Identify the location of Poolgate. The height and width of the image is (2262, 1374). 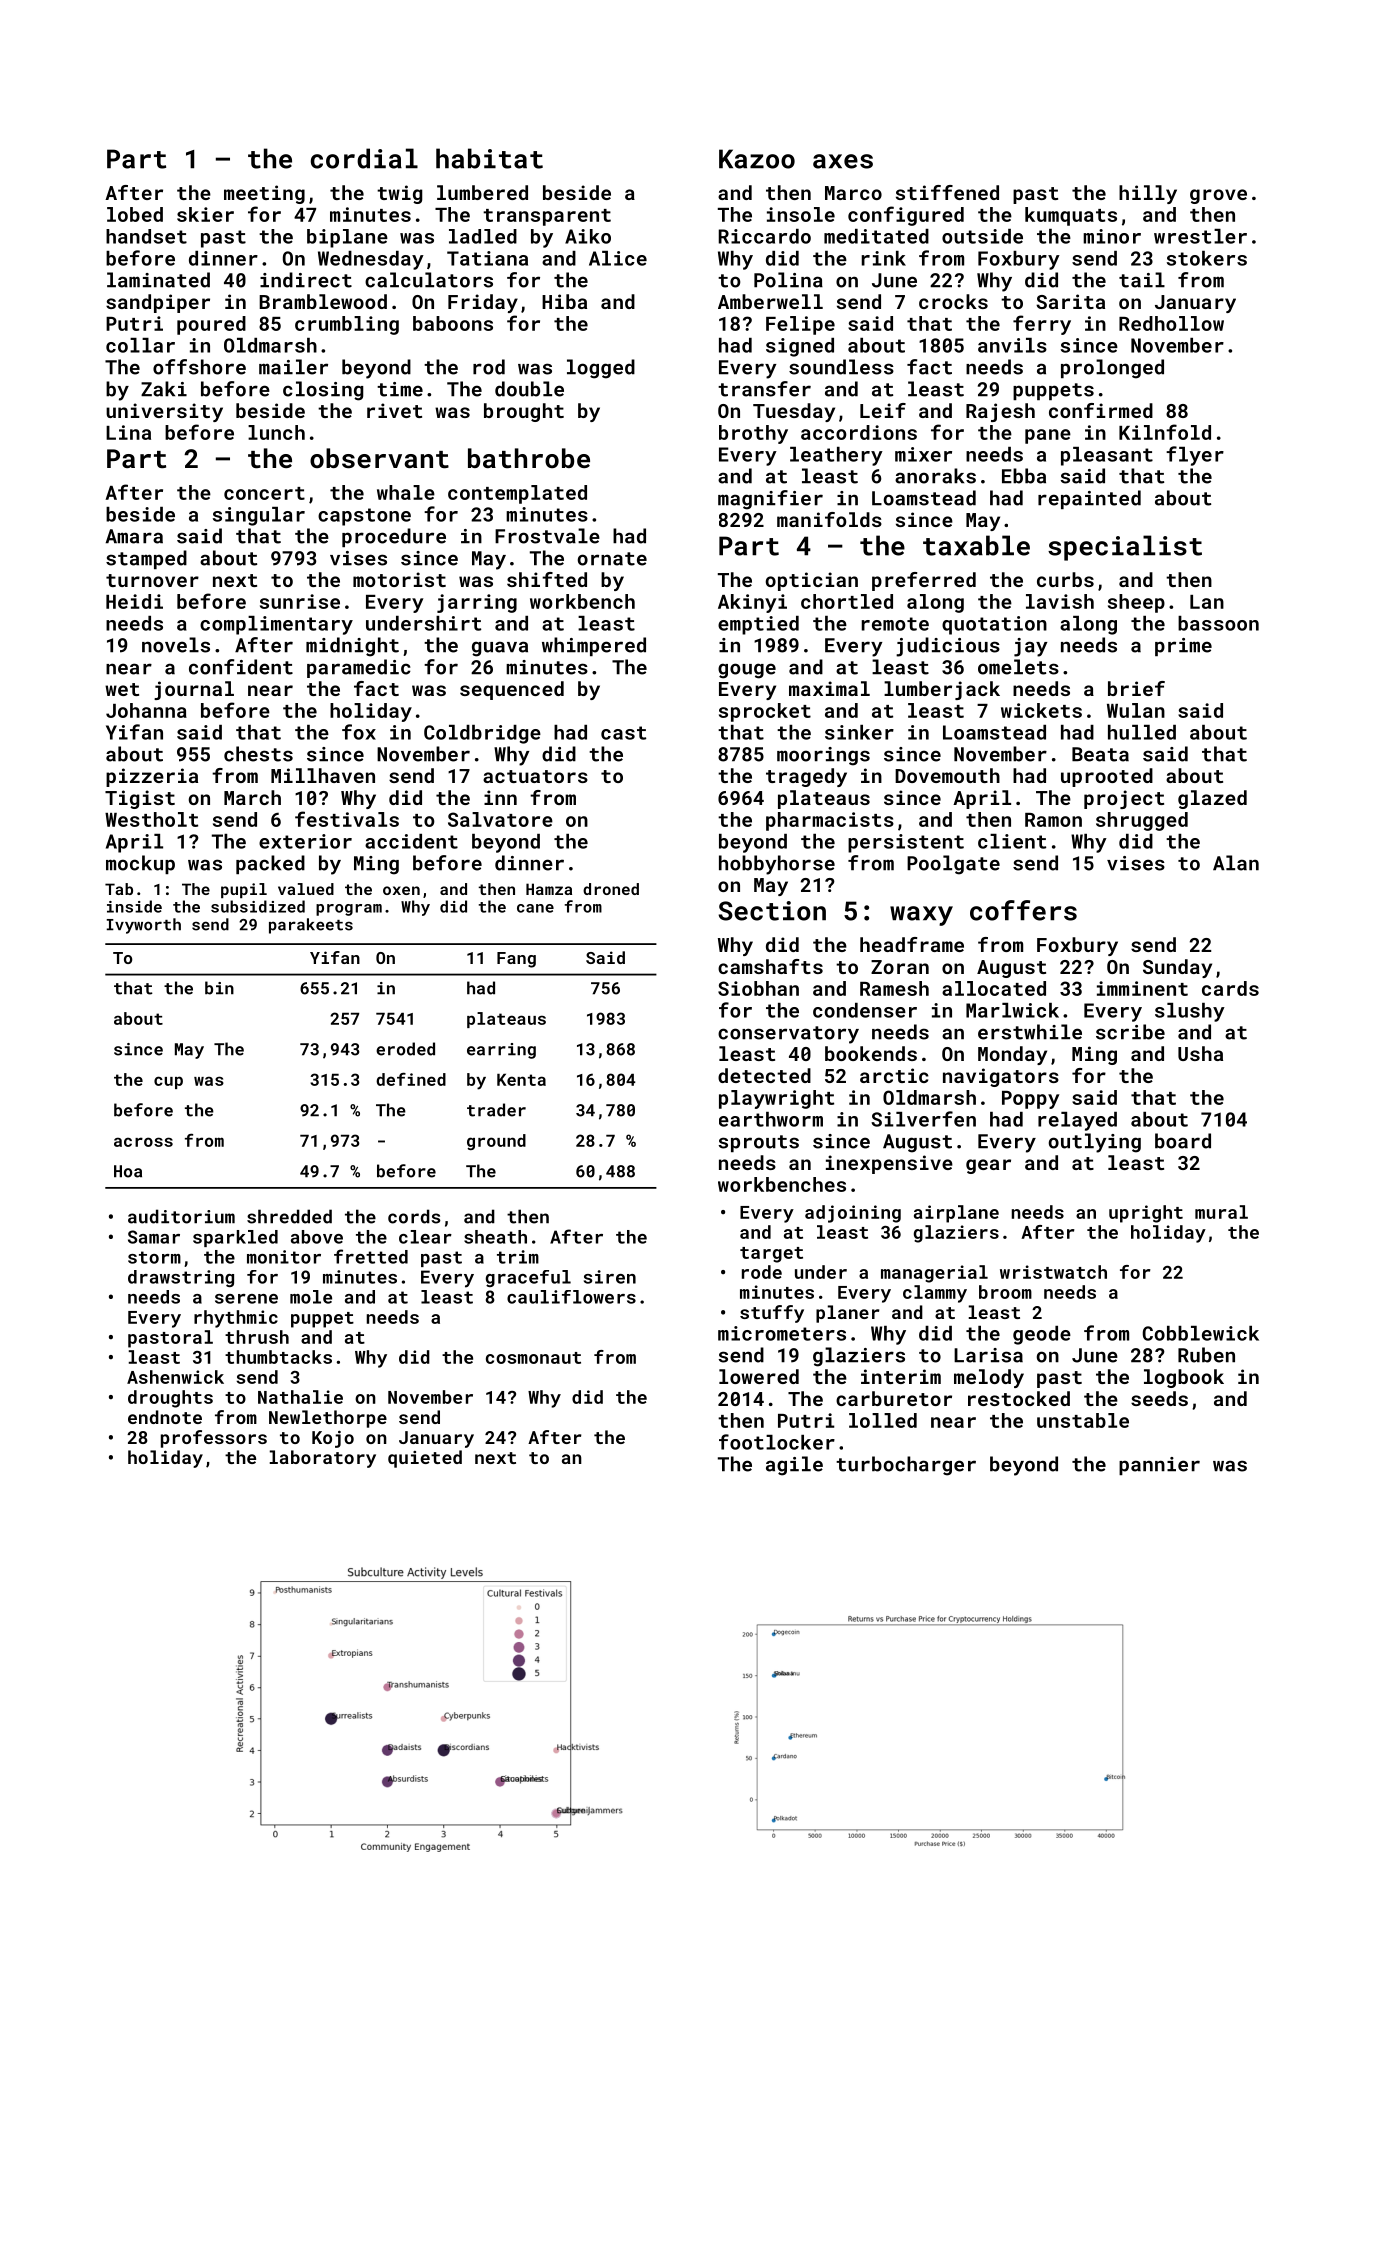
(953, 865).
